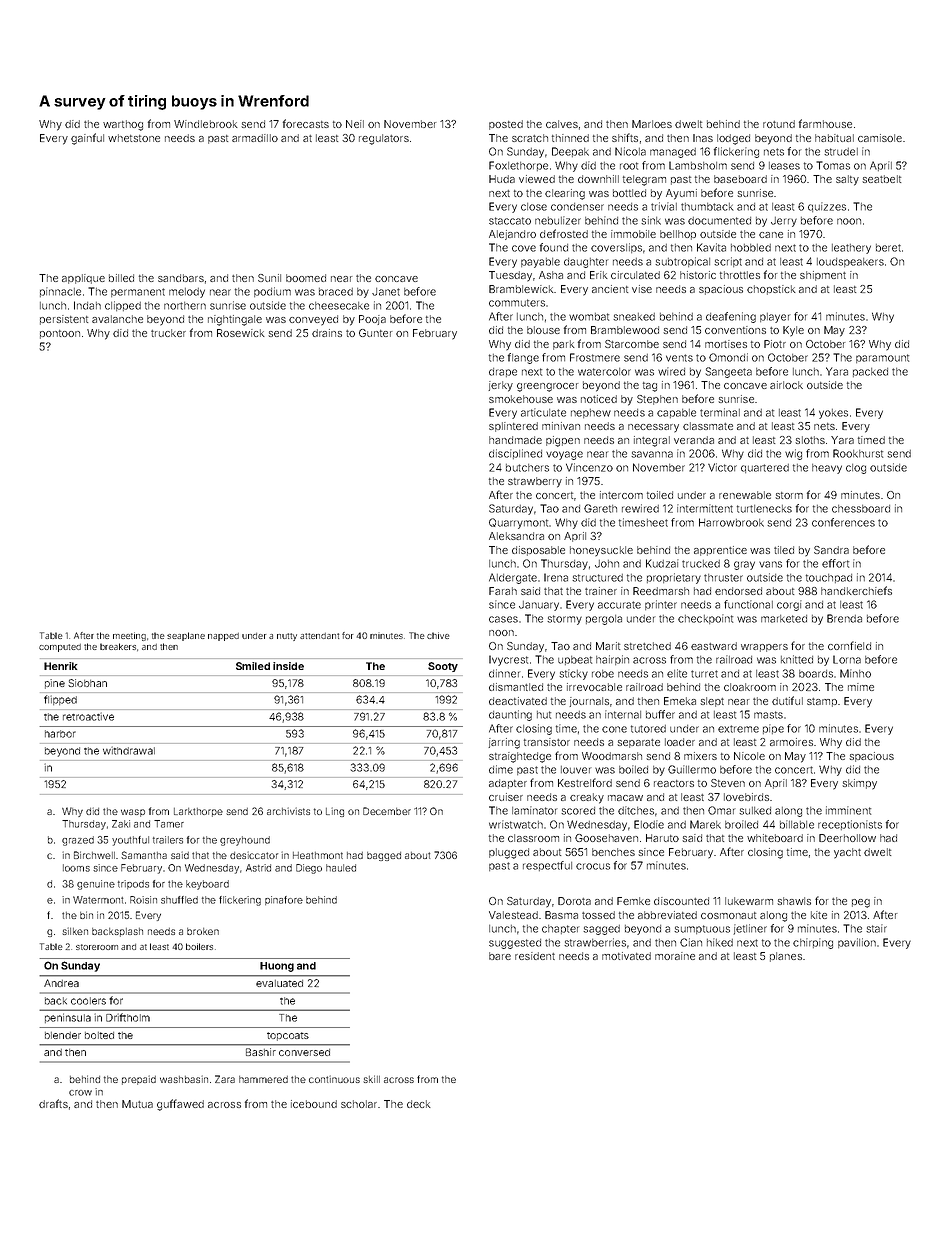  What do you see at coordinates (287, 637) in the screenshot?
I see `nutty` at bounding box center [287, 637].
